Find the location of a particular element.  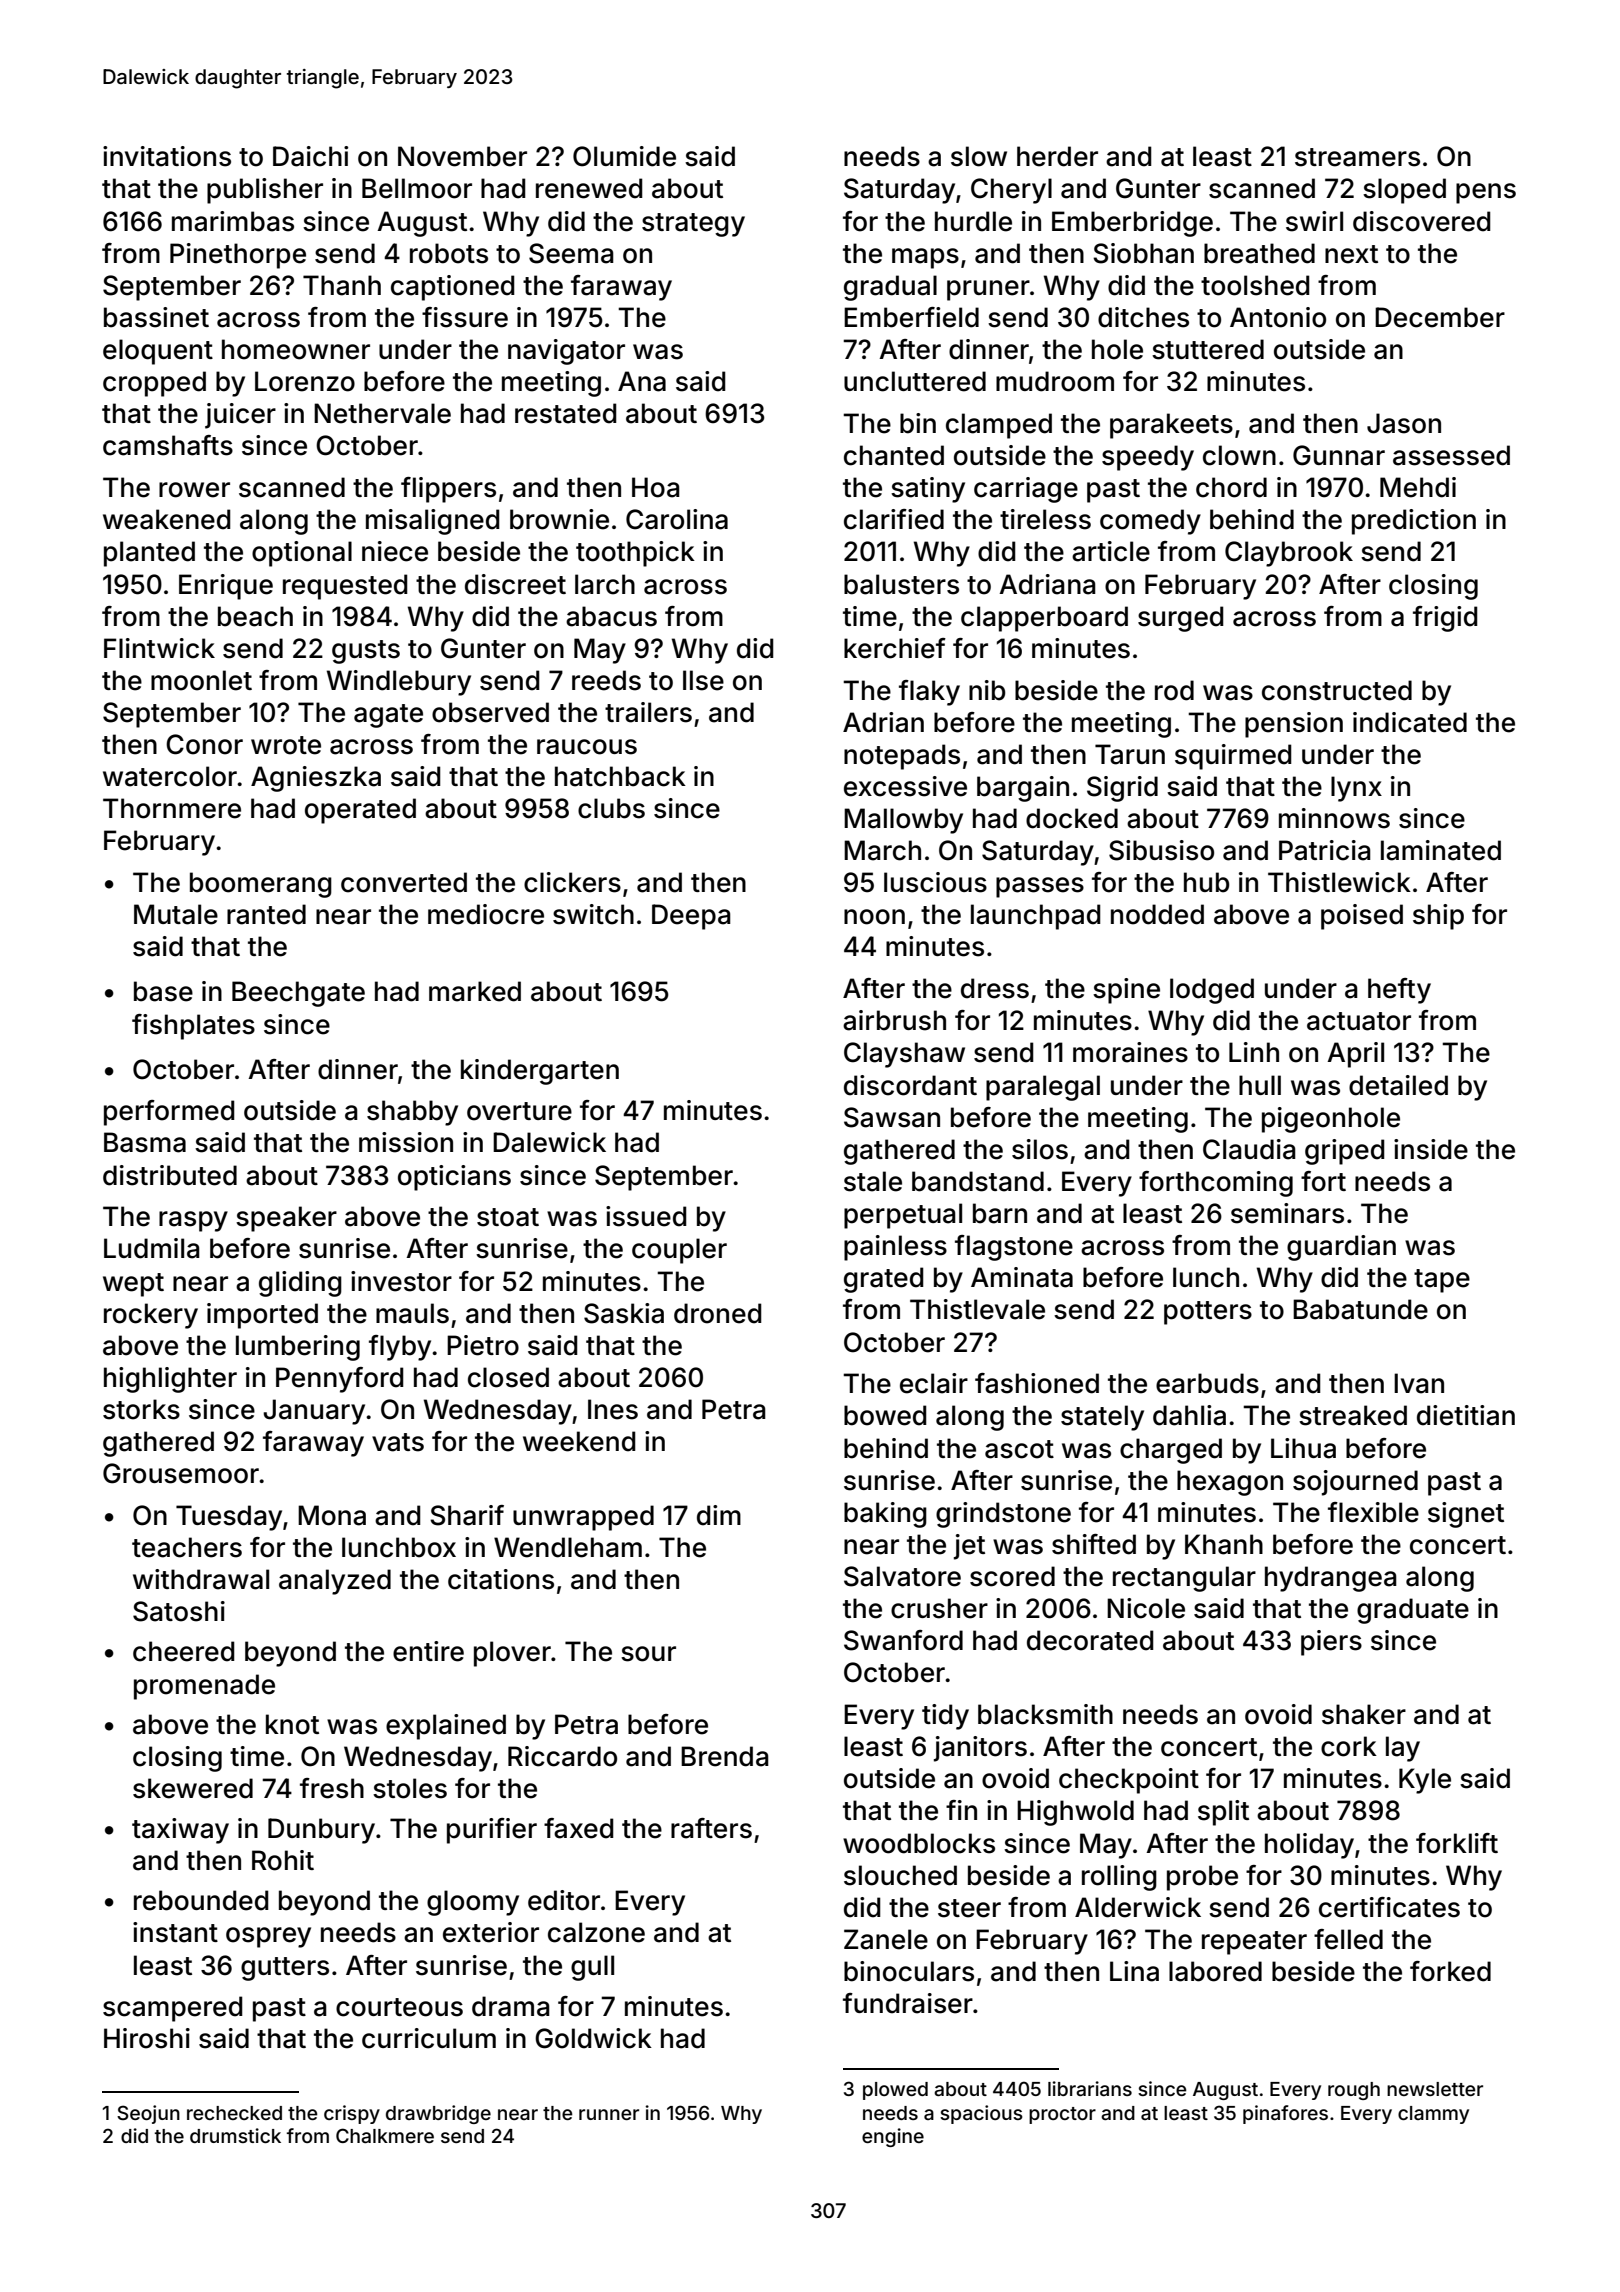

dress is located at coordinates (995, 988).
